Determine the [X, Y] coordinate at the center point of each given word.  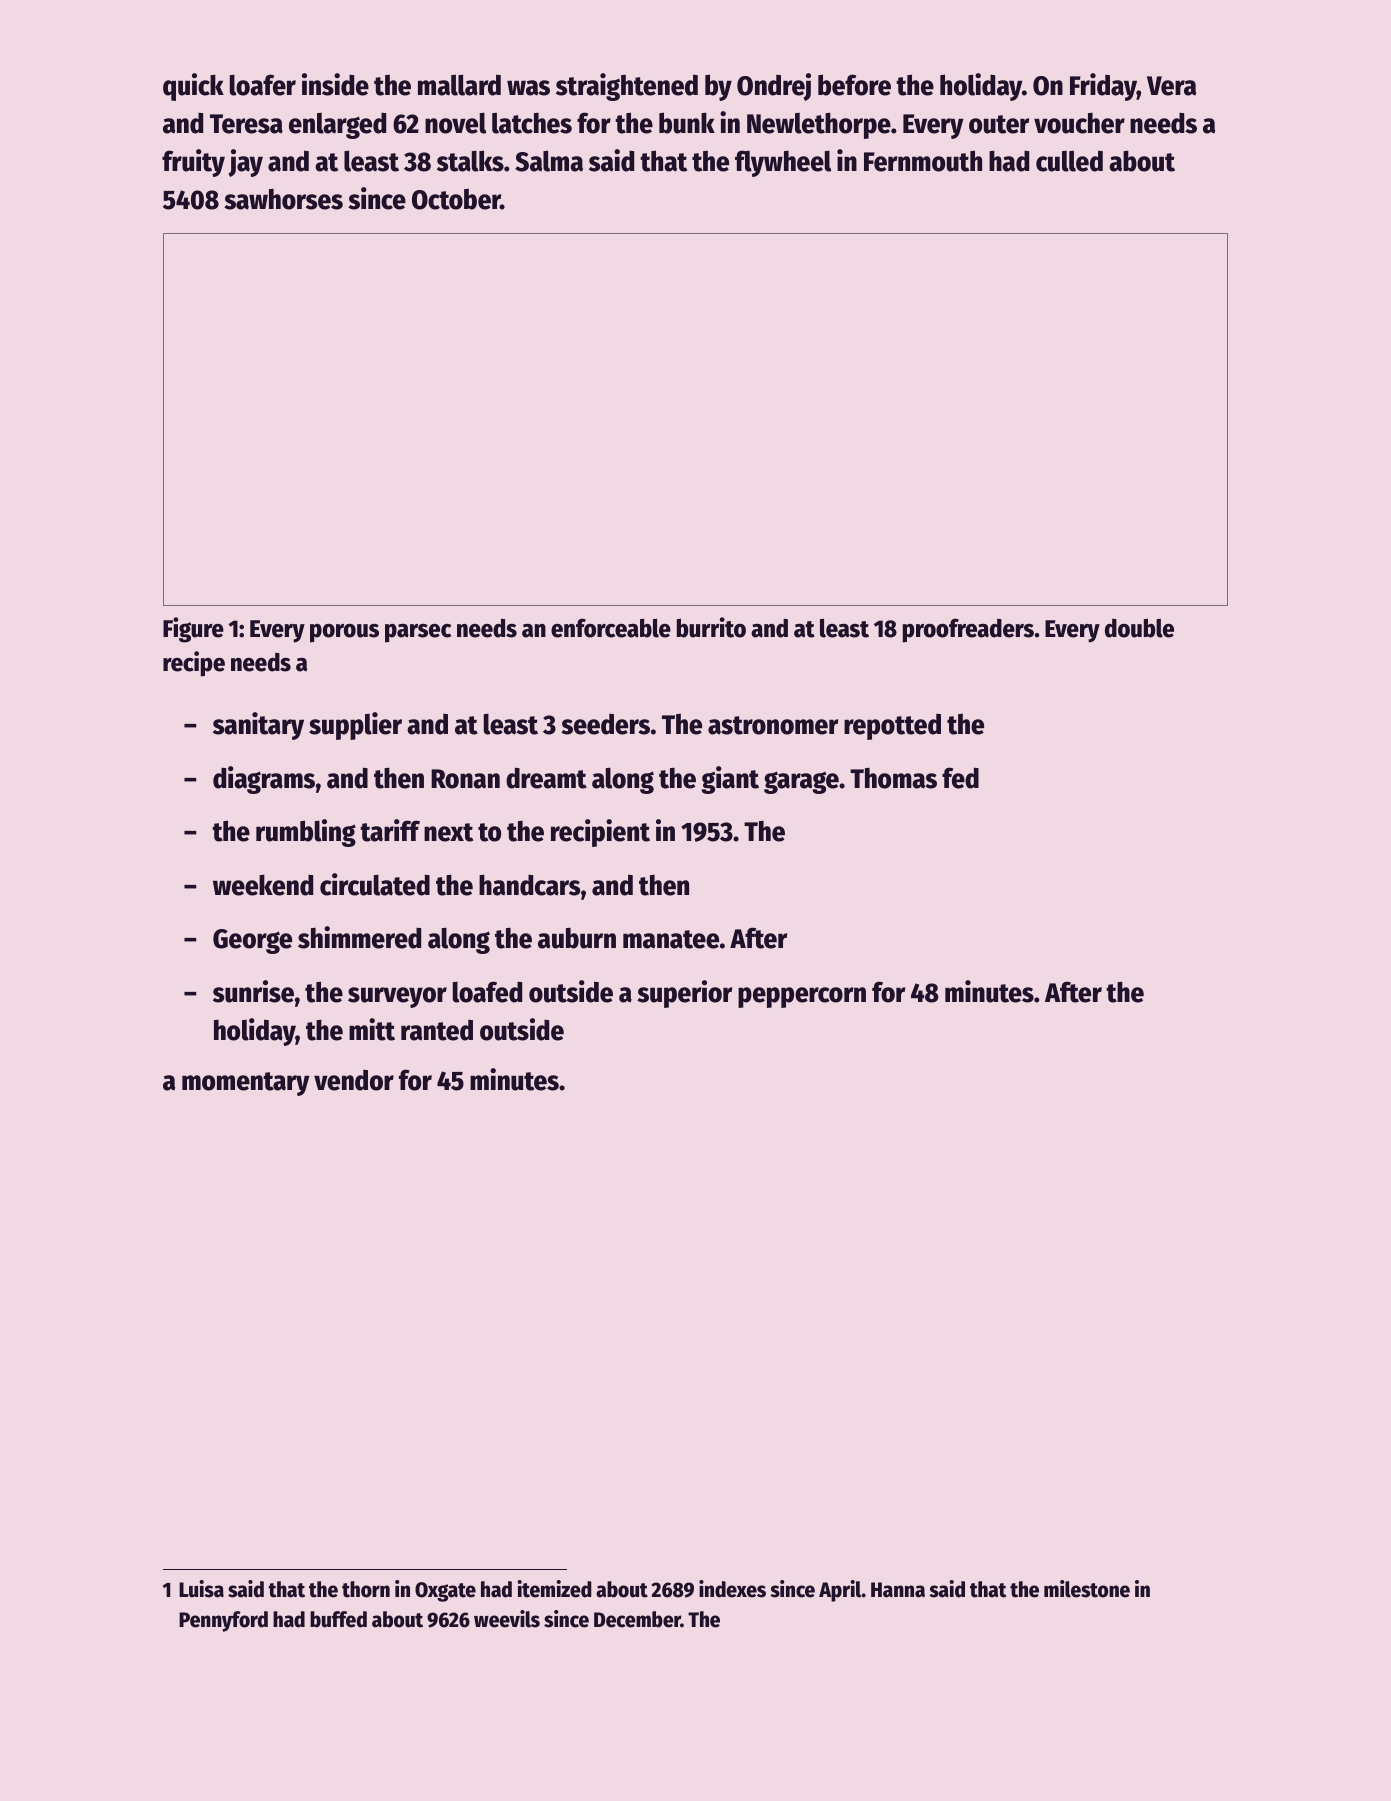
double [1139, 628]
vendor [354, 1080]
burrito [711, 627]
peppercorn [802, 997]
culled [1069, 161]
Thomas [893, 778]
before [854, 85]
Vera [1171, 86]
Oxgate [445, 1592]
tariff [390, 830]
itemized [555, 1589]
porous [344, 633]
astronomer [773, 725]
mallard [459, 85]
